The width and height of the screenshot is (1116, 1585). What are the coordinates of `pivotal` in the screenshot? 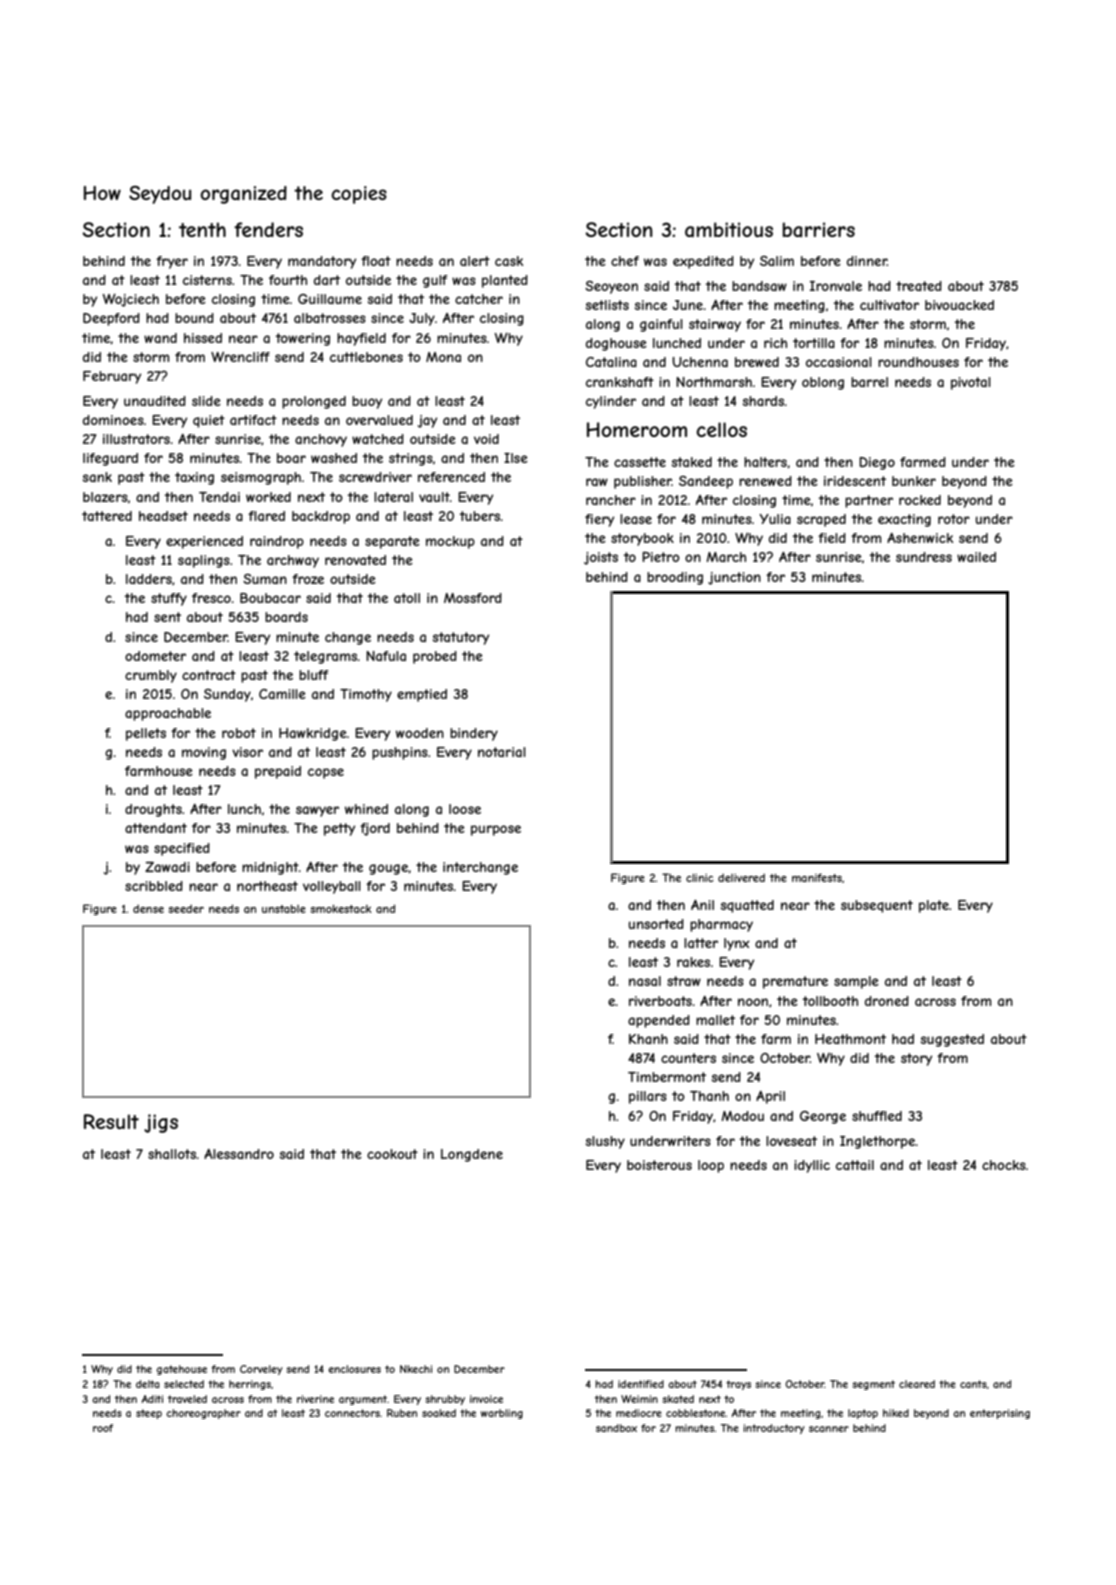 It's located at (971, 383).
